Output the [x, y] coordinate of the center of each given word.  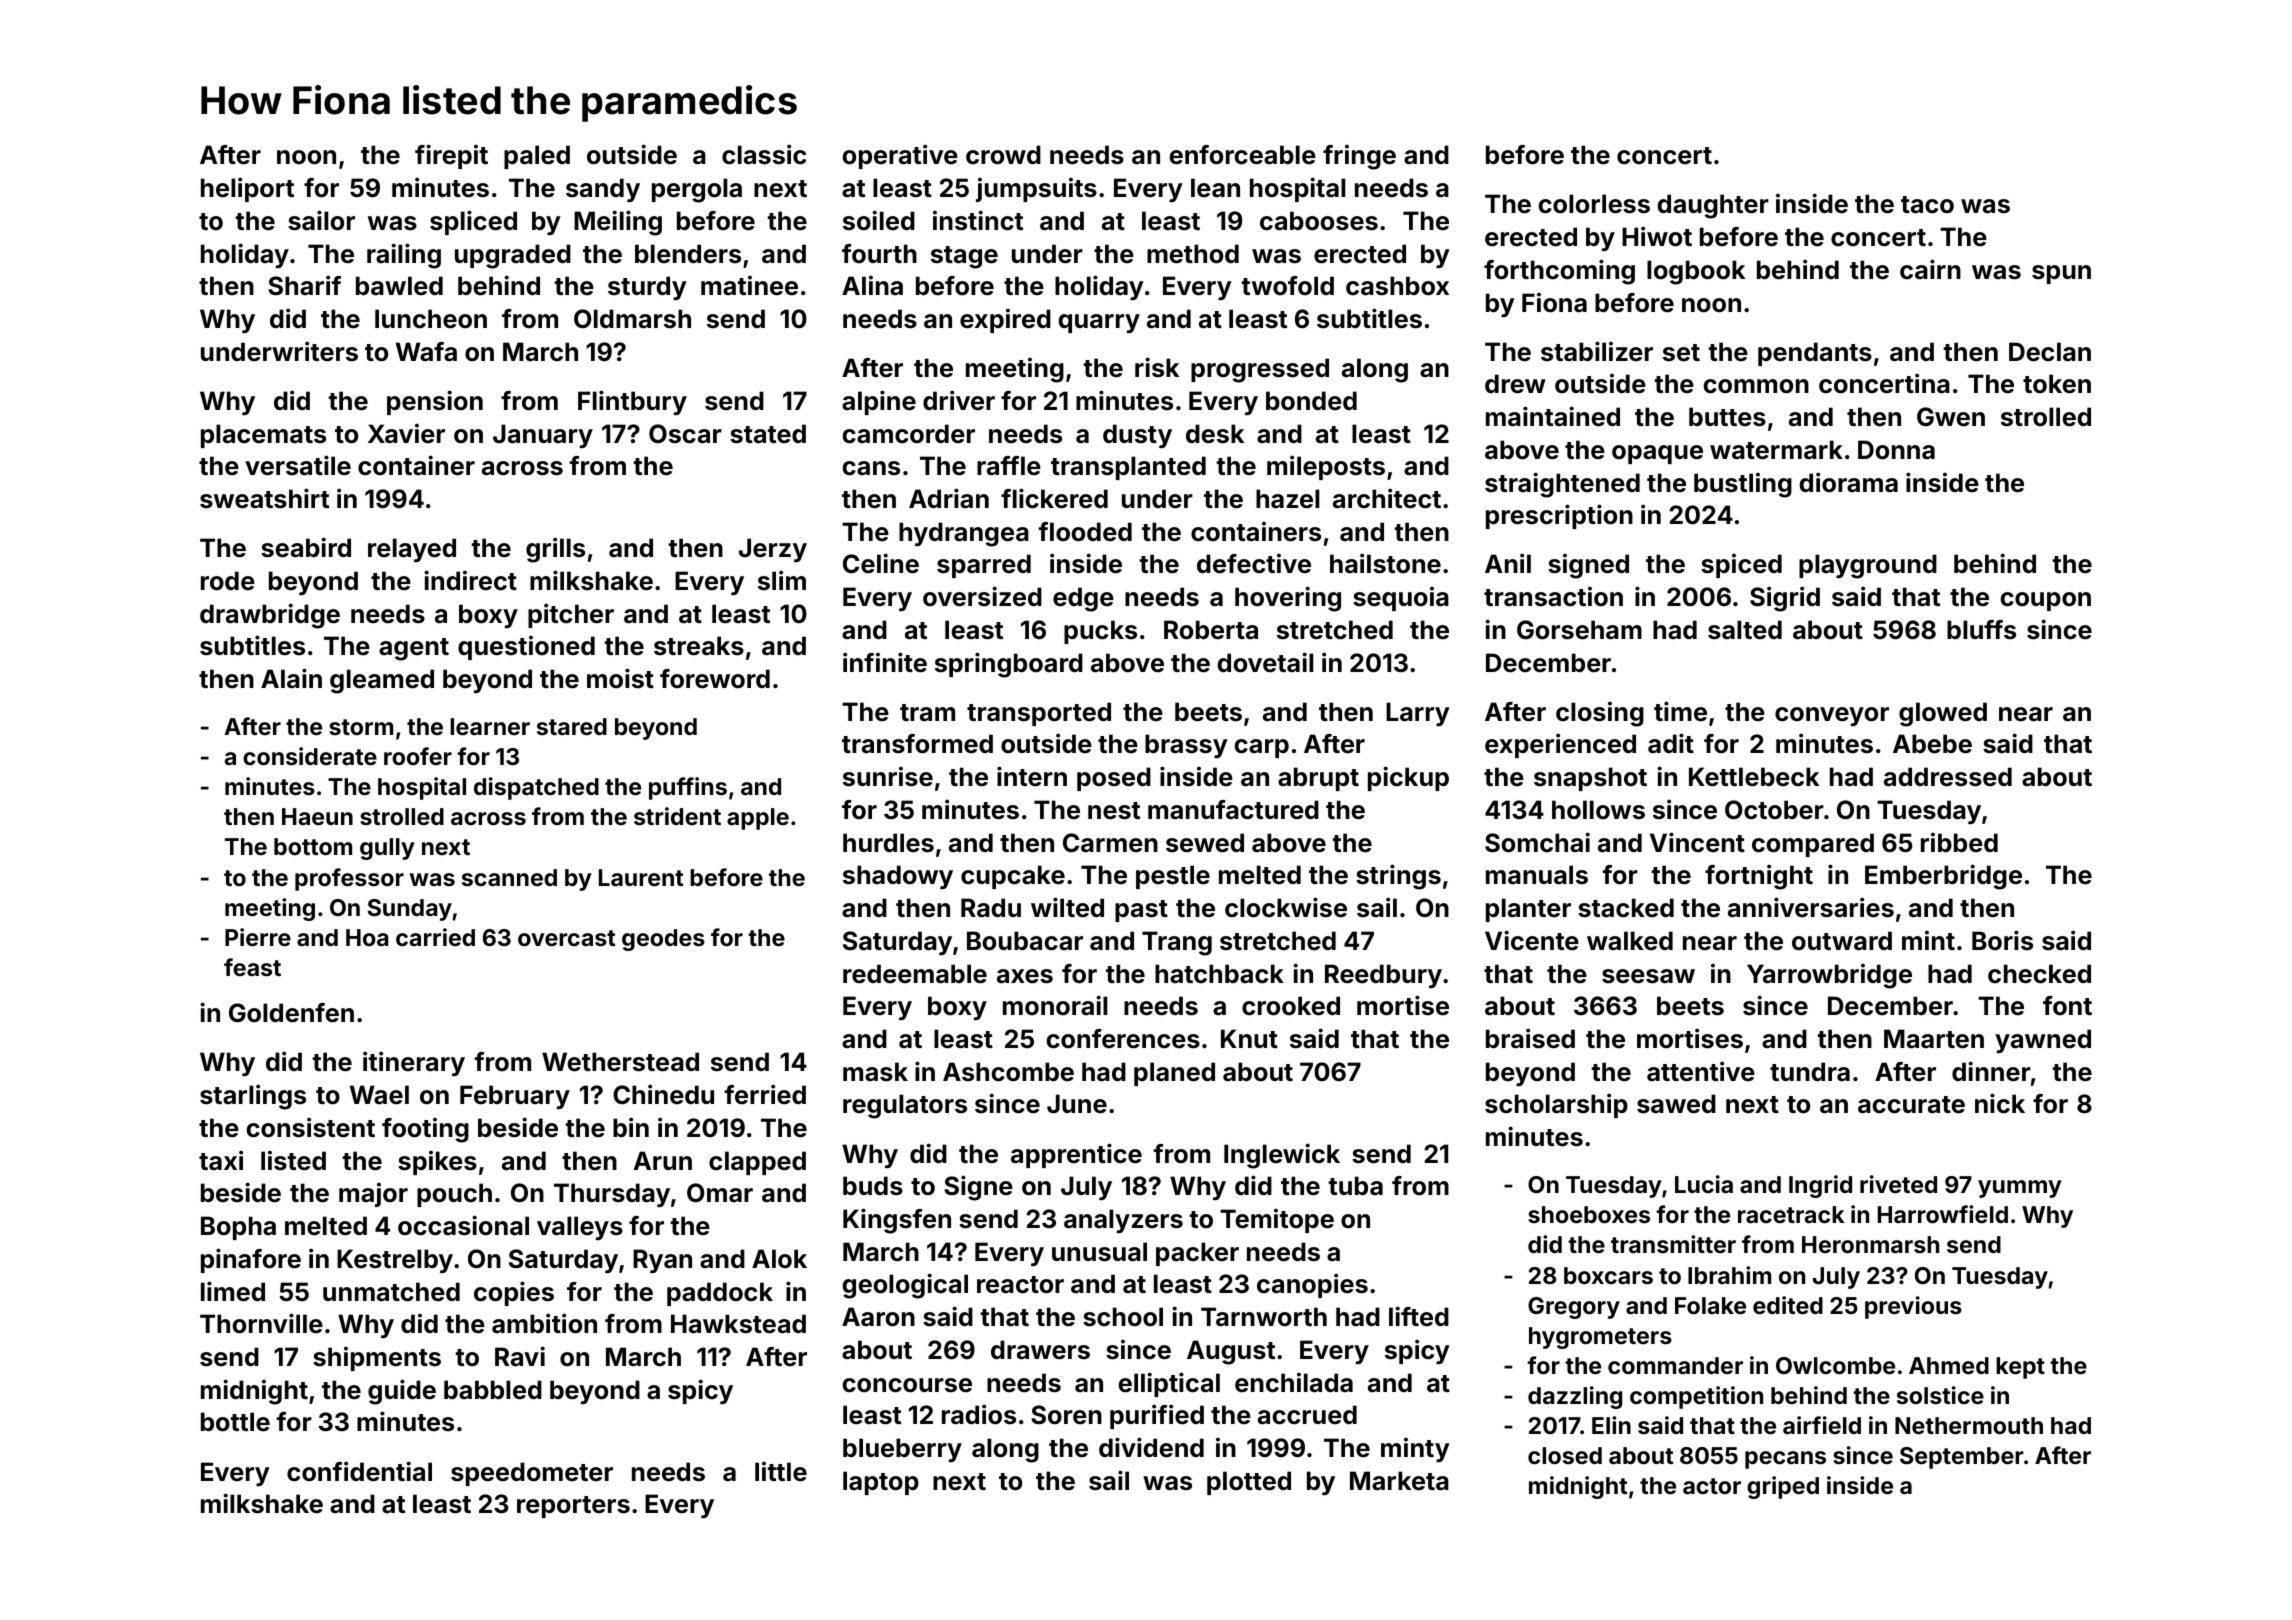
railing [404, 256]
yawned [2043, 1041]
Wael [379, 1095]
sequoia [1401, 598]
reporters [573, 1507]
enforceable [1242, 155]
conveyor [1832, 716]
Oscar [685, 434]
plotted [1249, 1483]
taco [1927, 205]
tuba [1355, 1185]
